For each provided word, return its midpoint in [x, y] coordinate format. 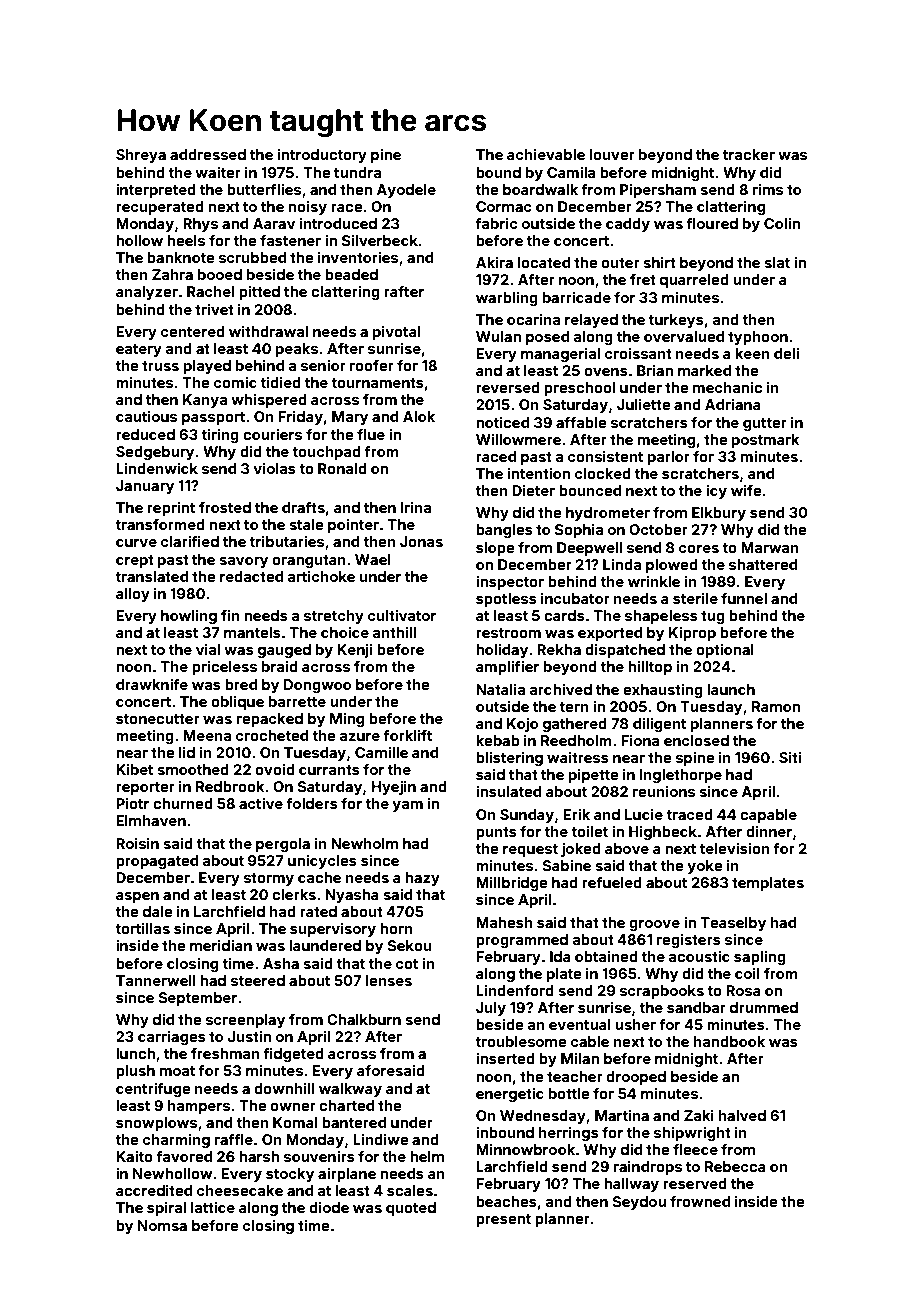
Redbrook [230, 786]
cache [319, 877]
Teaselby [733, 924]
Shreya [141, 156]
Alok [419, 416]
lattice [213, 1207]
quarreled [694, 281]
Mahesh [504, 922]
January [145, 487]
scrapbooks [662, 992]
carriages [172, 1038]
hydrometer [608, 514]
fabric [496, 223]
